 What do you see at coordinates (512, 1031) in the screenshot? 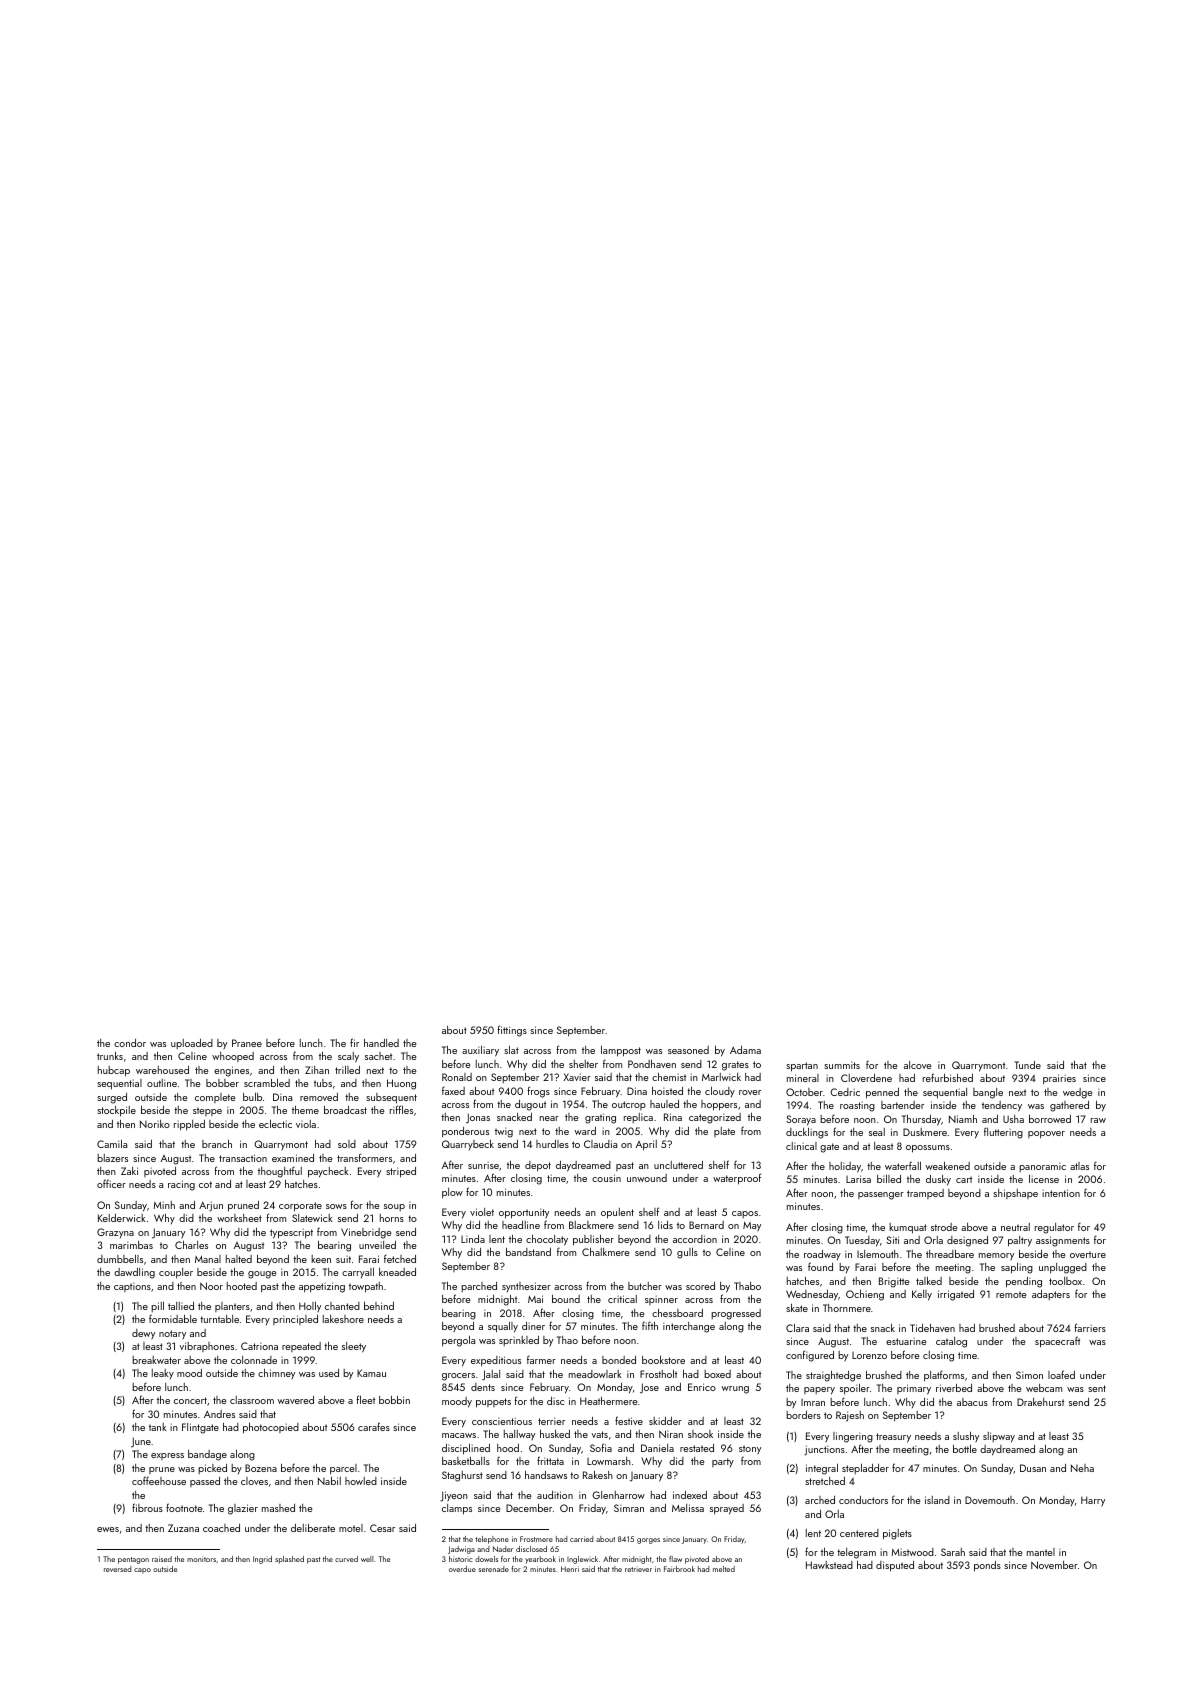
I see `fittings` at bounding box center [512, 1031].
